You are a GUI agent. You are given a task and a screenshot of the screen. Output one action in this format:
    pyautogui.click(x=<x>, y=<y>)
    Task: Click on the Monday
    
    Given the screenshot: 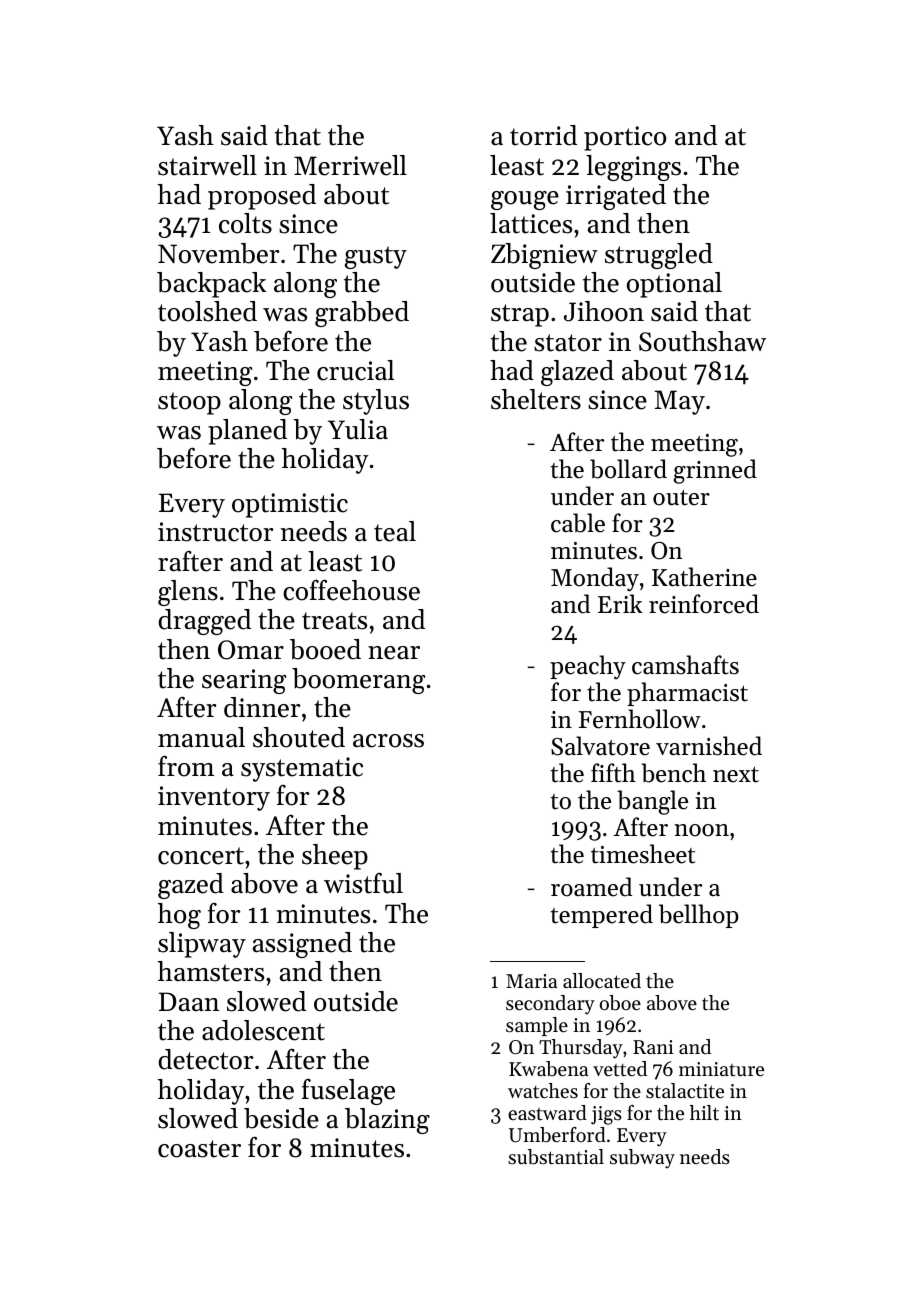 What is the action you would take?
    pyautogui.click(x=595, y=579)
